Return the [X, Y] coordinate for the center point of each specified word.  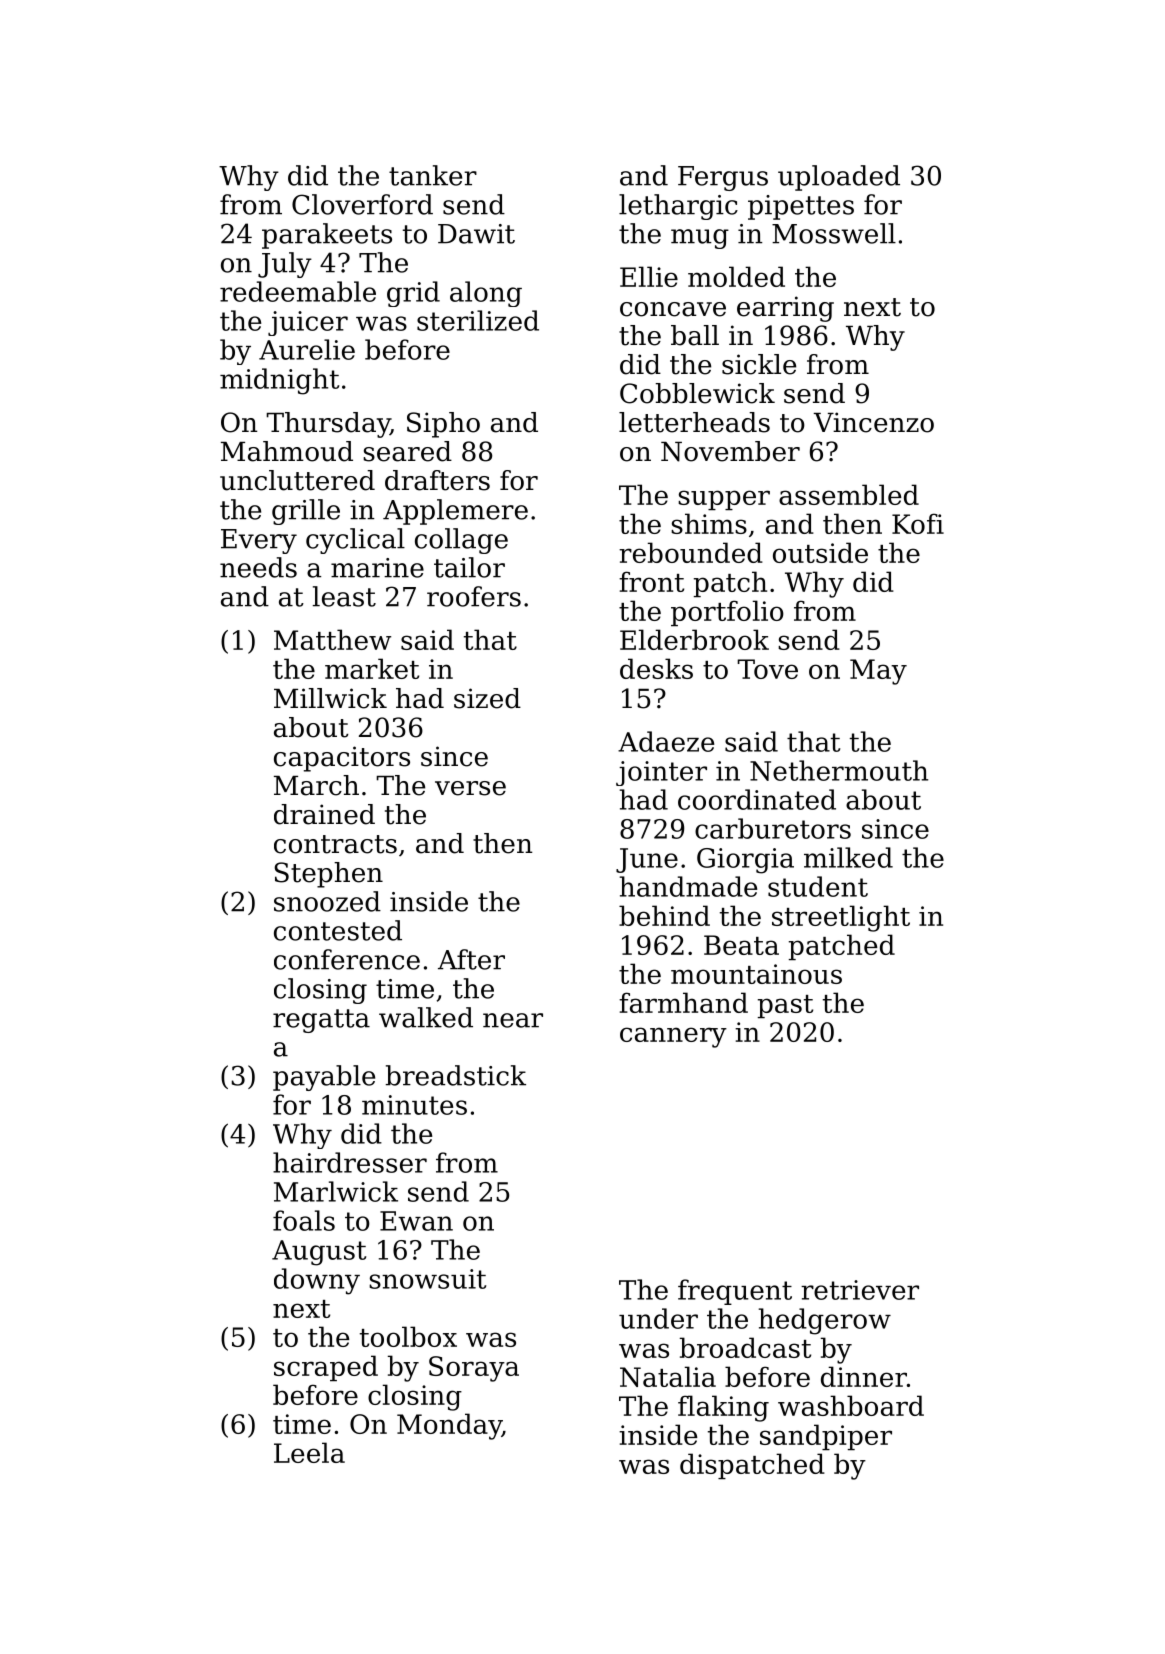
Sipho [443, 425]
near [513, 1020]
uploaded [839, 178]
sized [487, 698]
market [372, 668]
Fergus [723, 178]
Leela [309, 1452]
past [785, 1006]
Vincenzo [873, 422]
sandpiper [826, 1437]
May [878, 672]
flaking [723, 1408]
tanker [433, 175]
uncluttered [297, 480]
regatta [321, 1021]
